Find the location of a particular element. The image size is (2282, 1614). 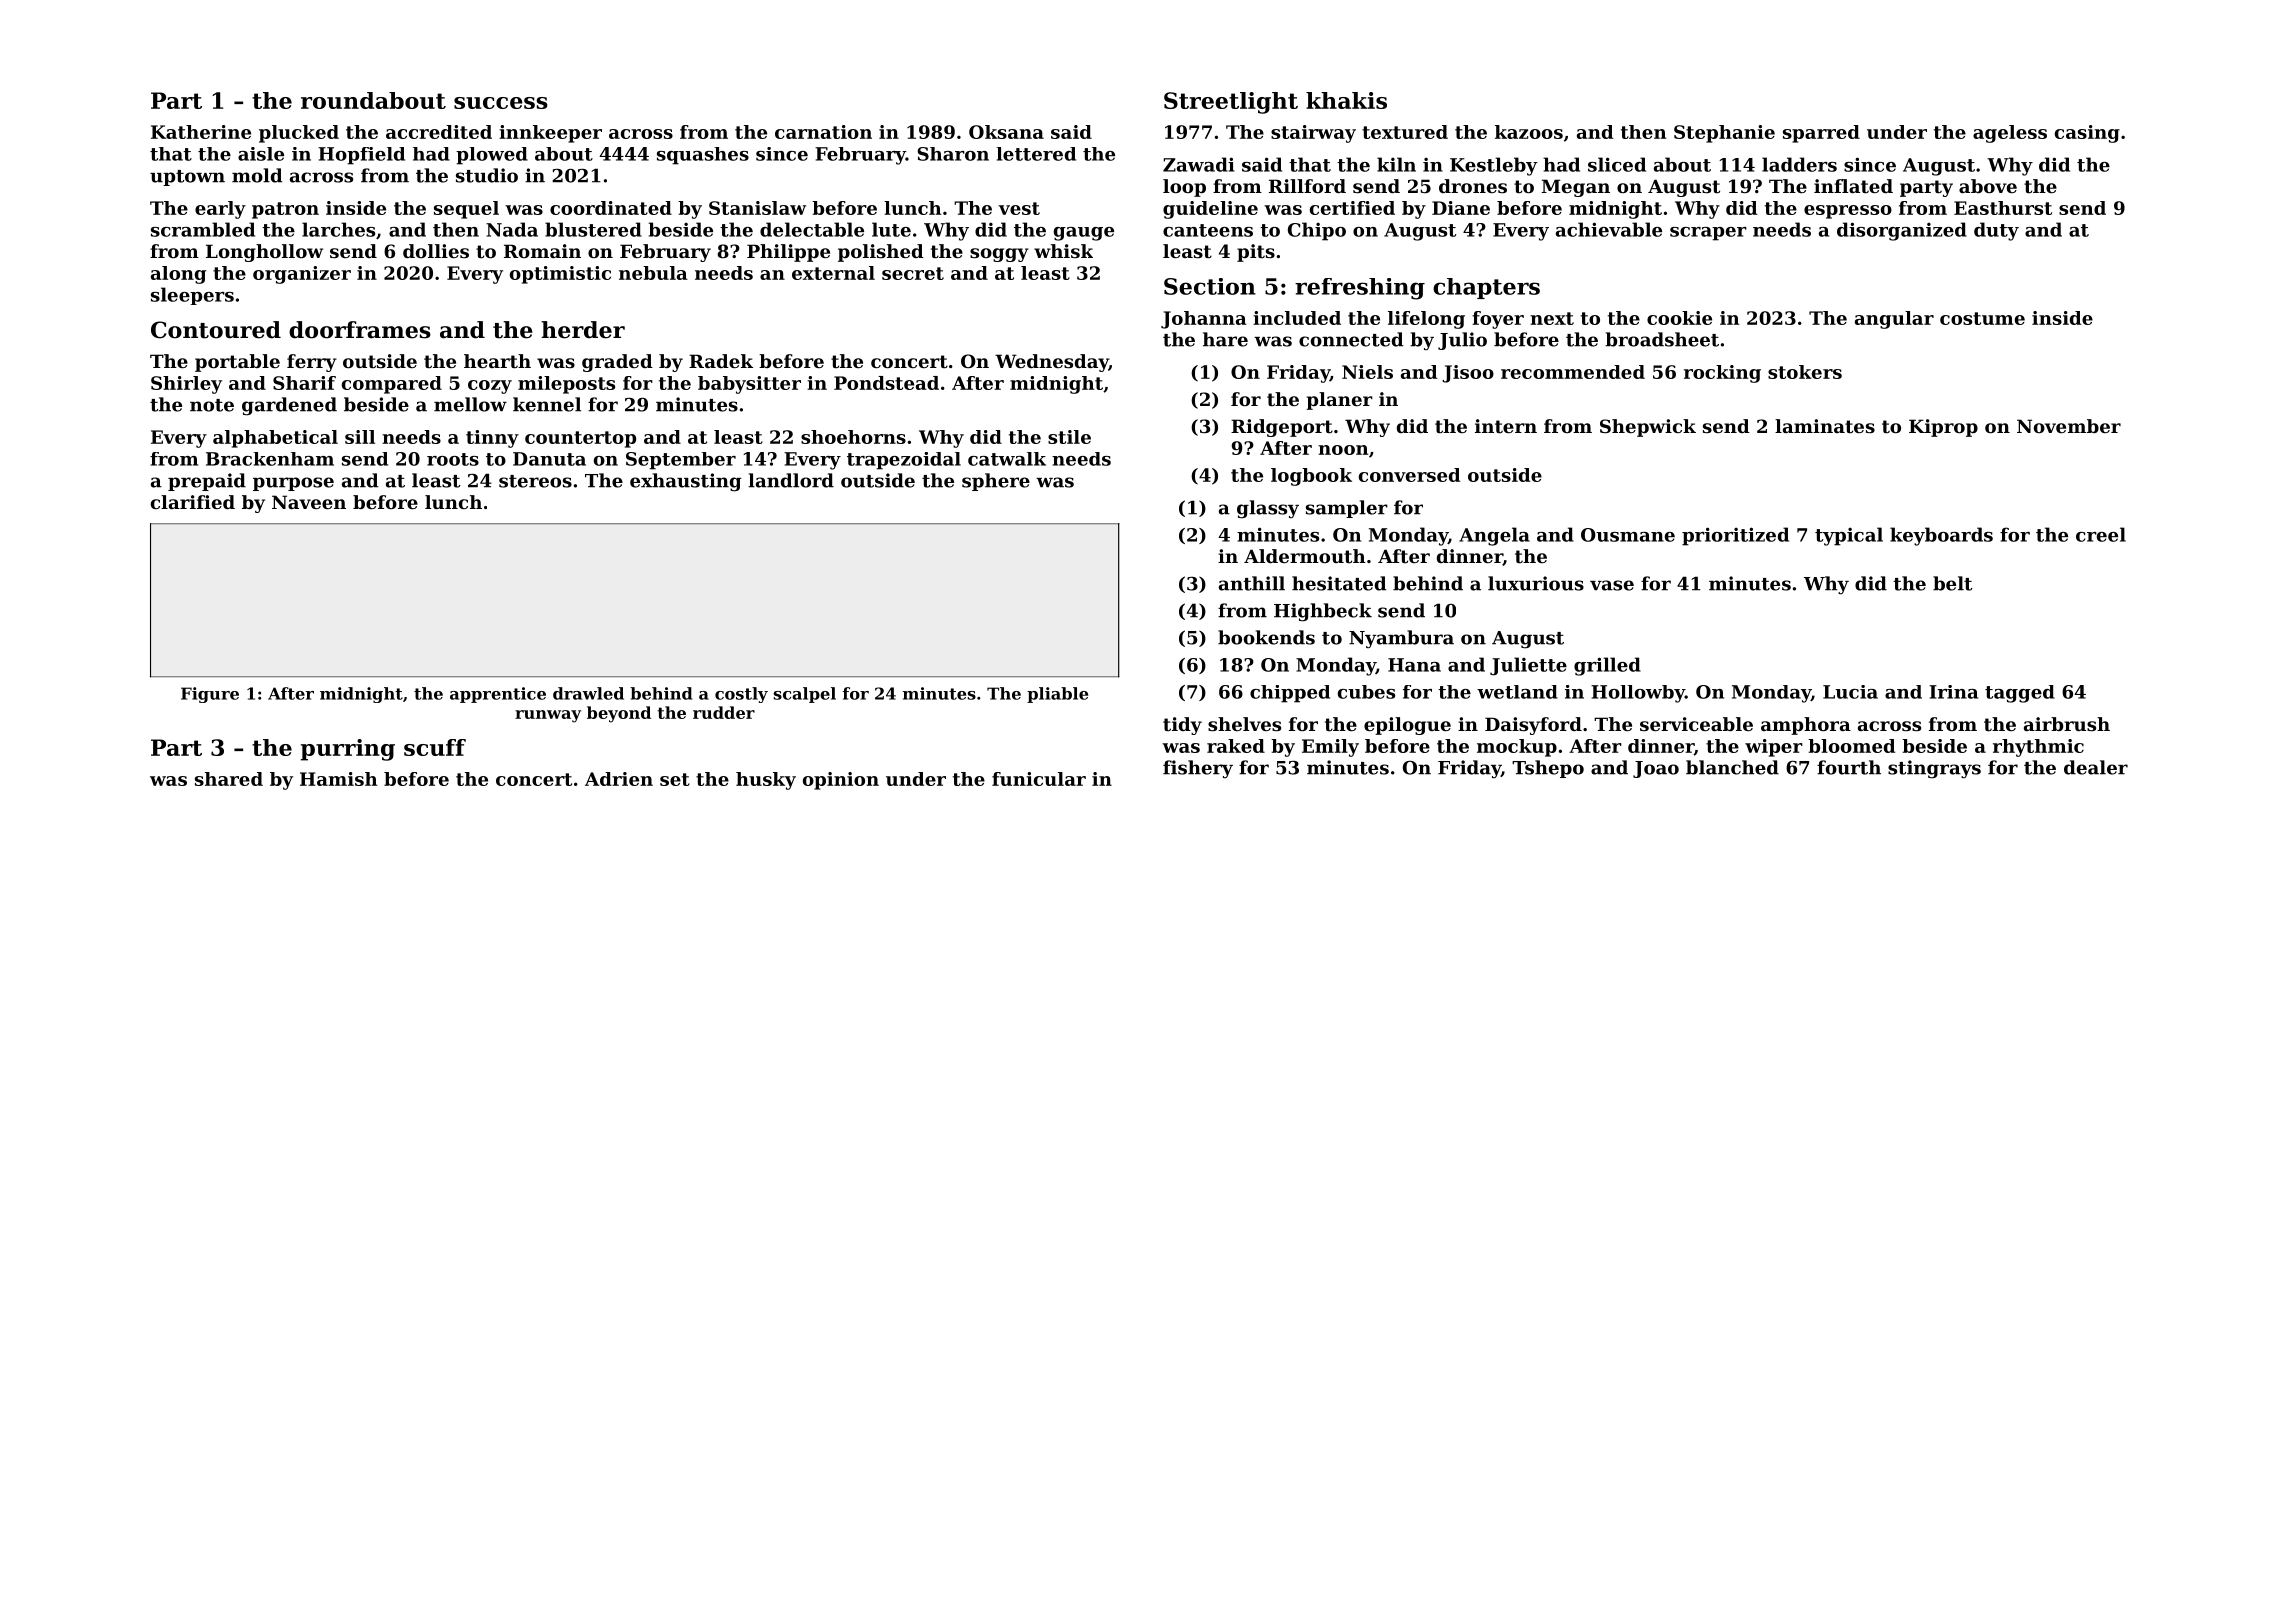

success is located at coordinates (501, 103).
